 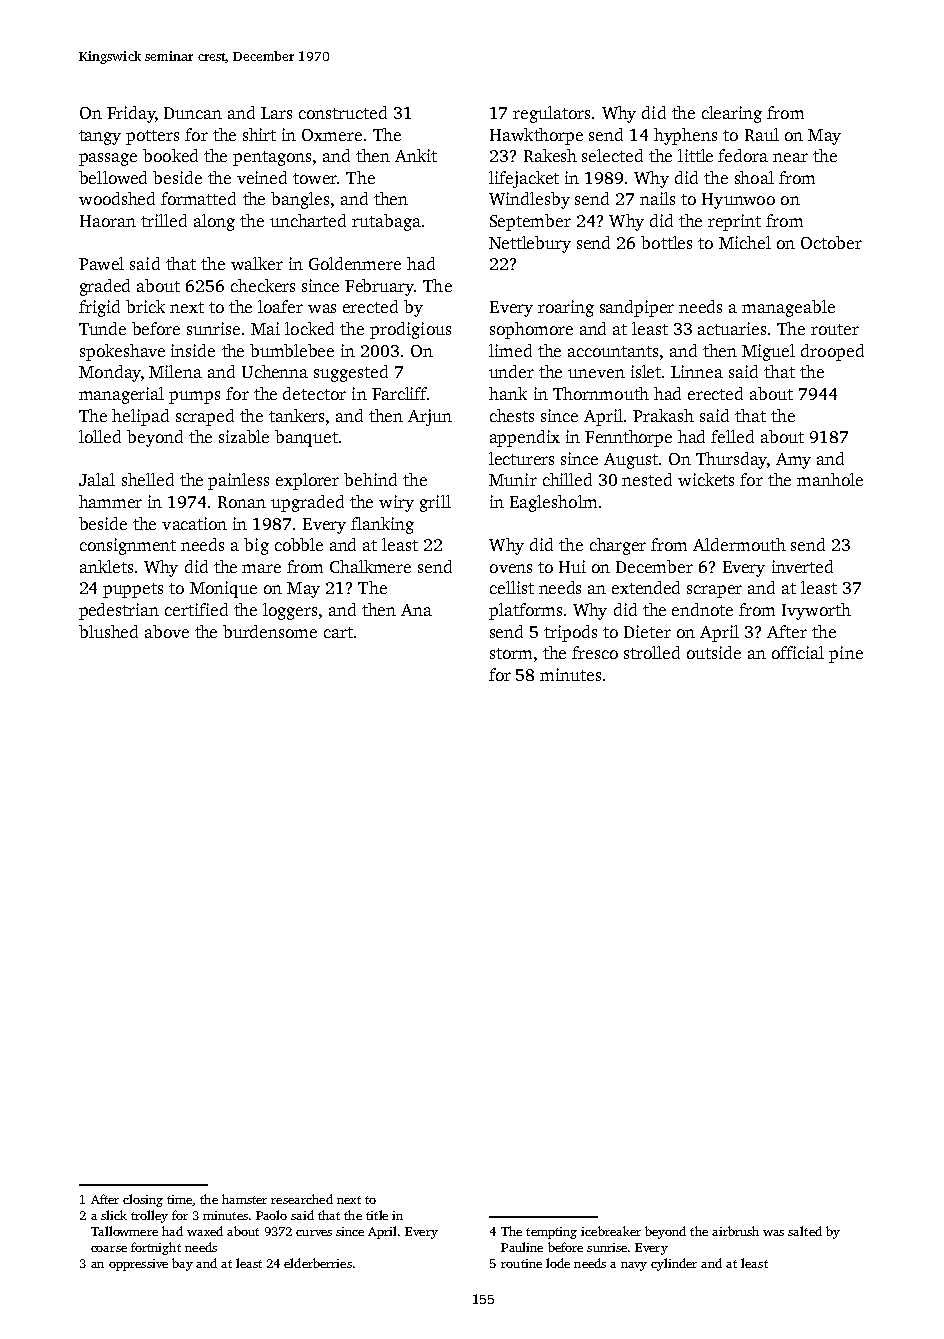 What do you see at coordinates (113, 177) in the screenshot?
I see `bellowed` at bounding box center [113, 177].
